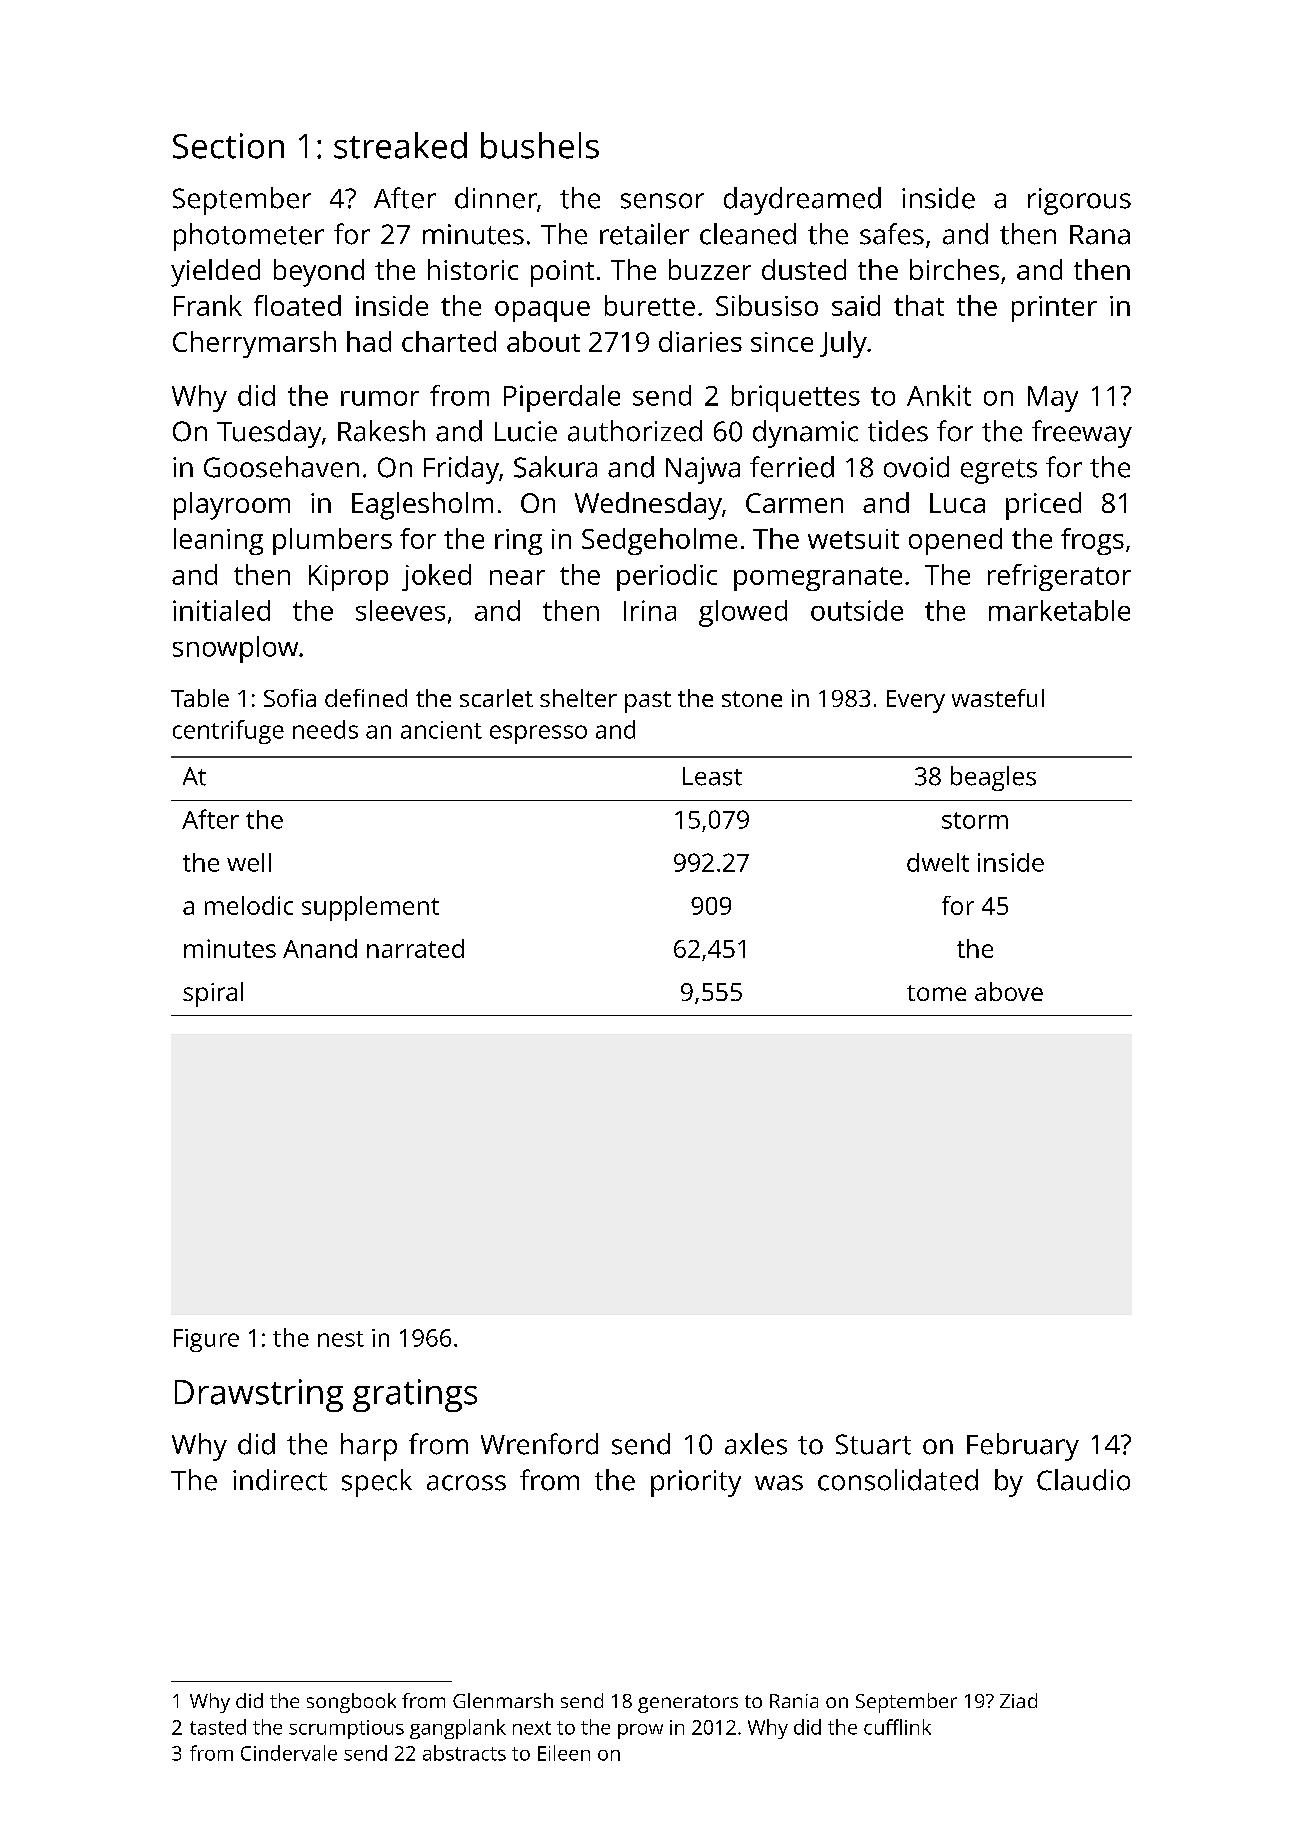 This screenshot has height=1843, width=1303. I want to click on Figure, so click(206, 1340).
